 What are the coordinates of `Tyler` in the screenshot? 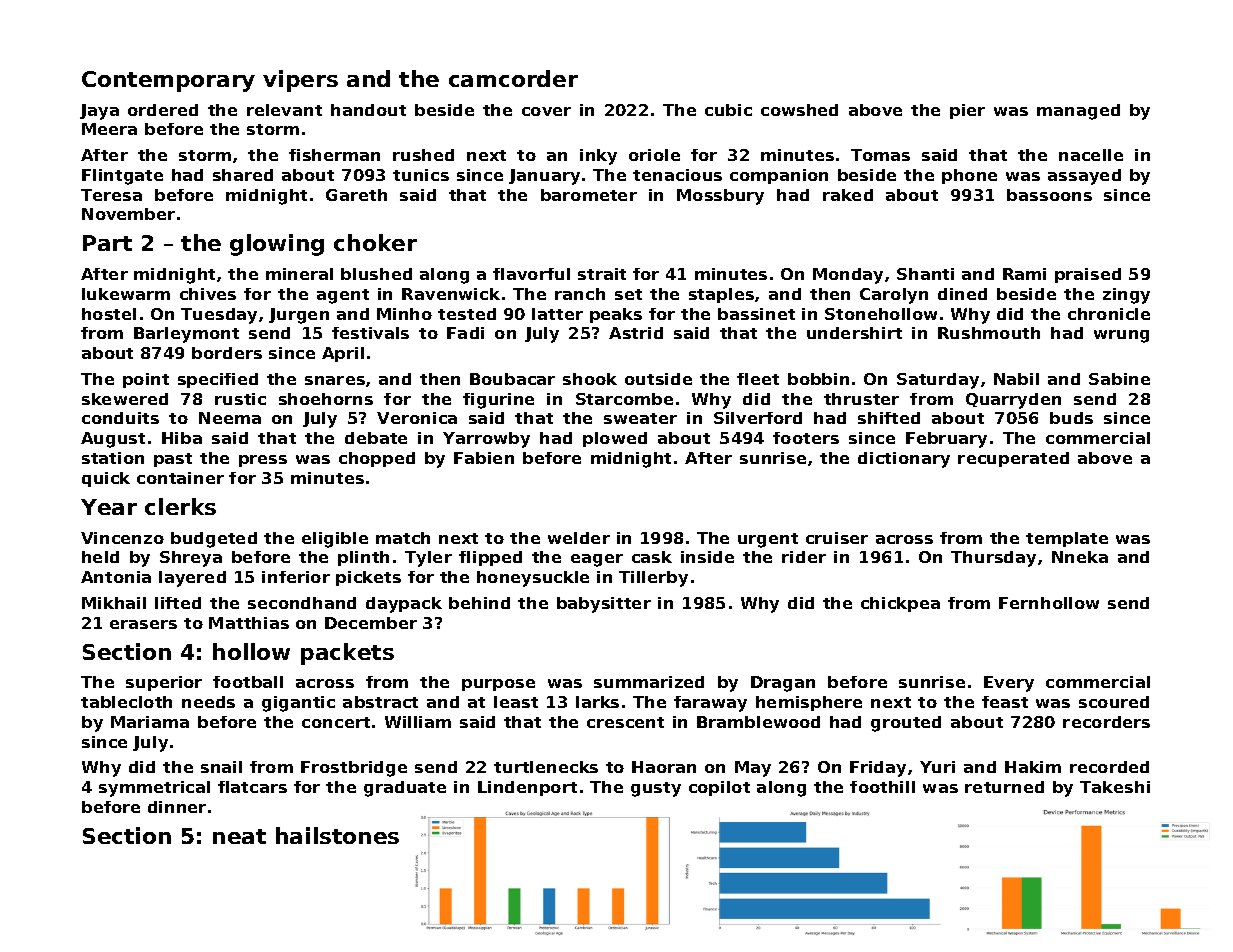 It's located at (428, 559).
